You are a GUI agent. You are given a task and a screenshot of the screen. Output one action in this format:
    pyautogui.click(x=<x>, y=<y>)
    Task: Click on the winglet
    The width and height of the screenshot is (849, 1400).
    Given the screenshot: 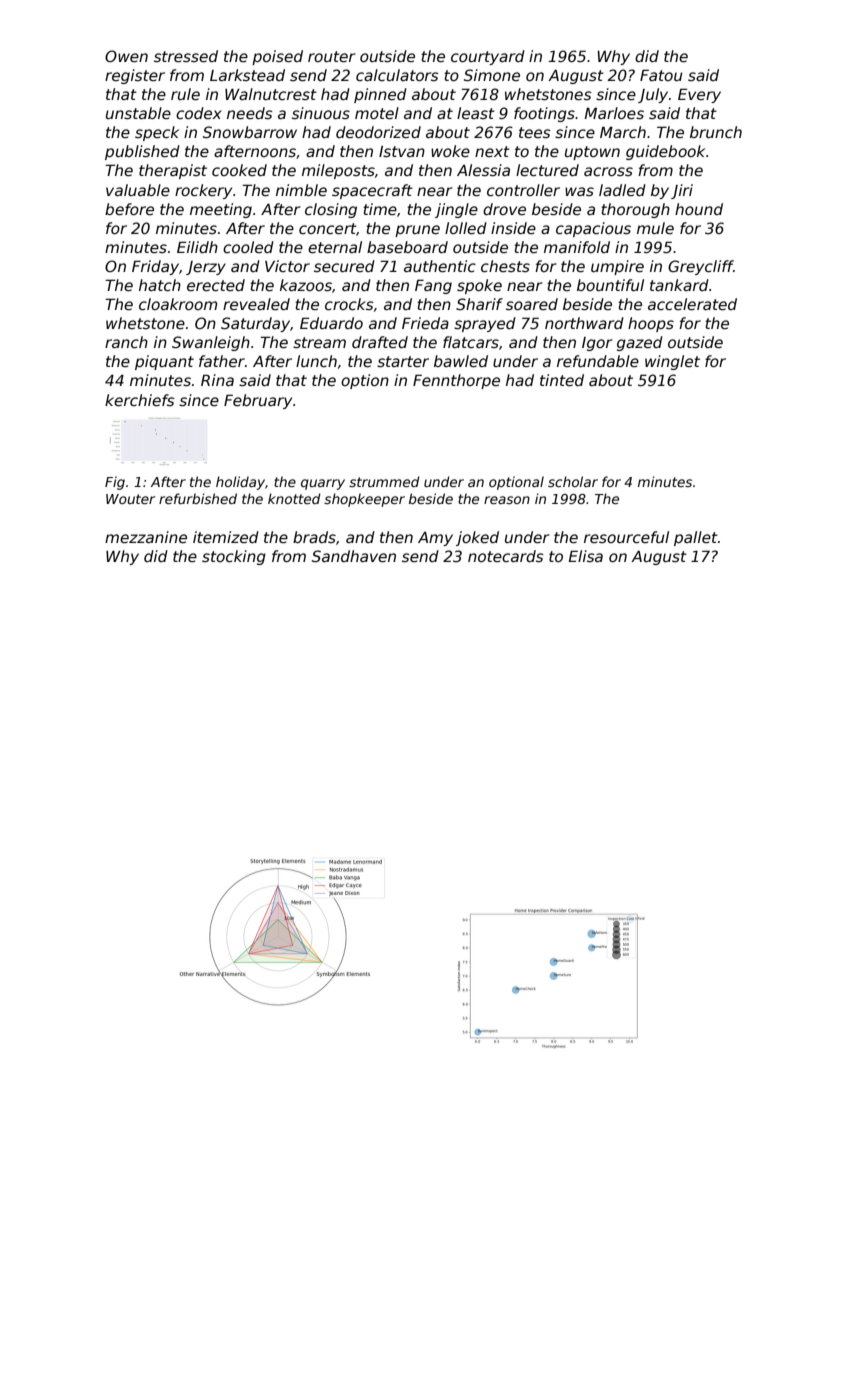 What is the action you would take?
    pyautogui.click(x=672, y=362)
